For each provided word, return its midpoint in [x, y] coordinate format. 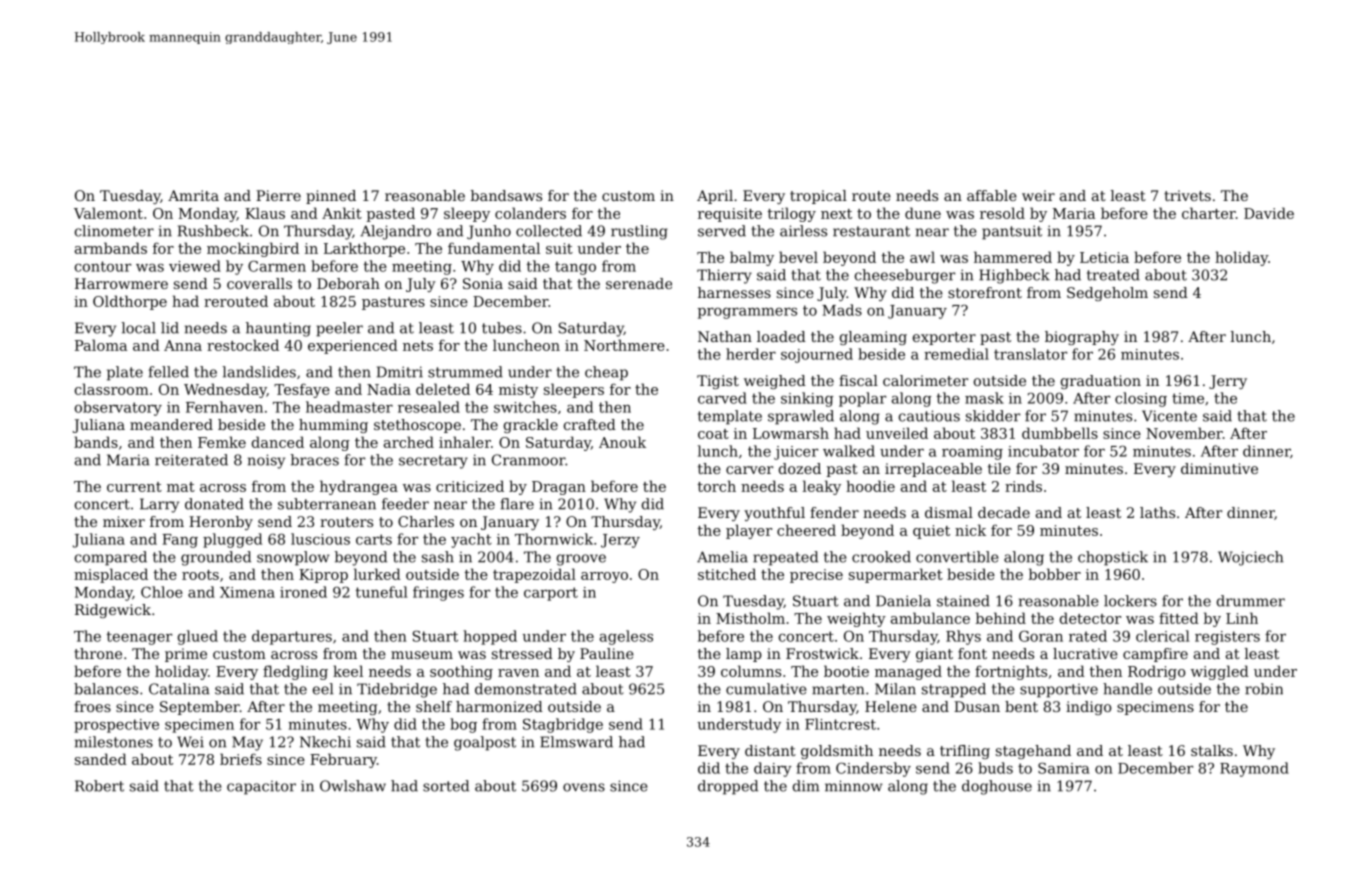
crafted [590, 424]
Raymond [1254, 769]
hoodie [870, 486]
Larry [159, 505]
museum [422, 655]
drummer [1251, 601]
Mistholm [750, 618]
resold [1002, 213]
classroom [112, 389]
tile [999, 468]
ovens [584, 787]
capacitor [261, 788]
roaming [972, 453]
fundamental [494, 248]
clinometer [114, 231]
